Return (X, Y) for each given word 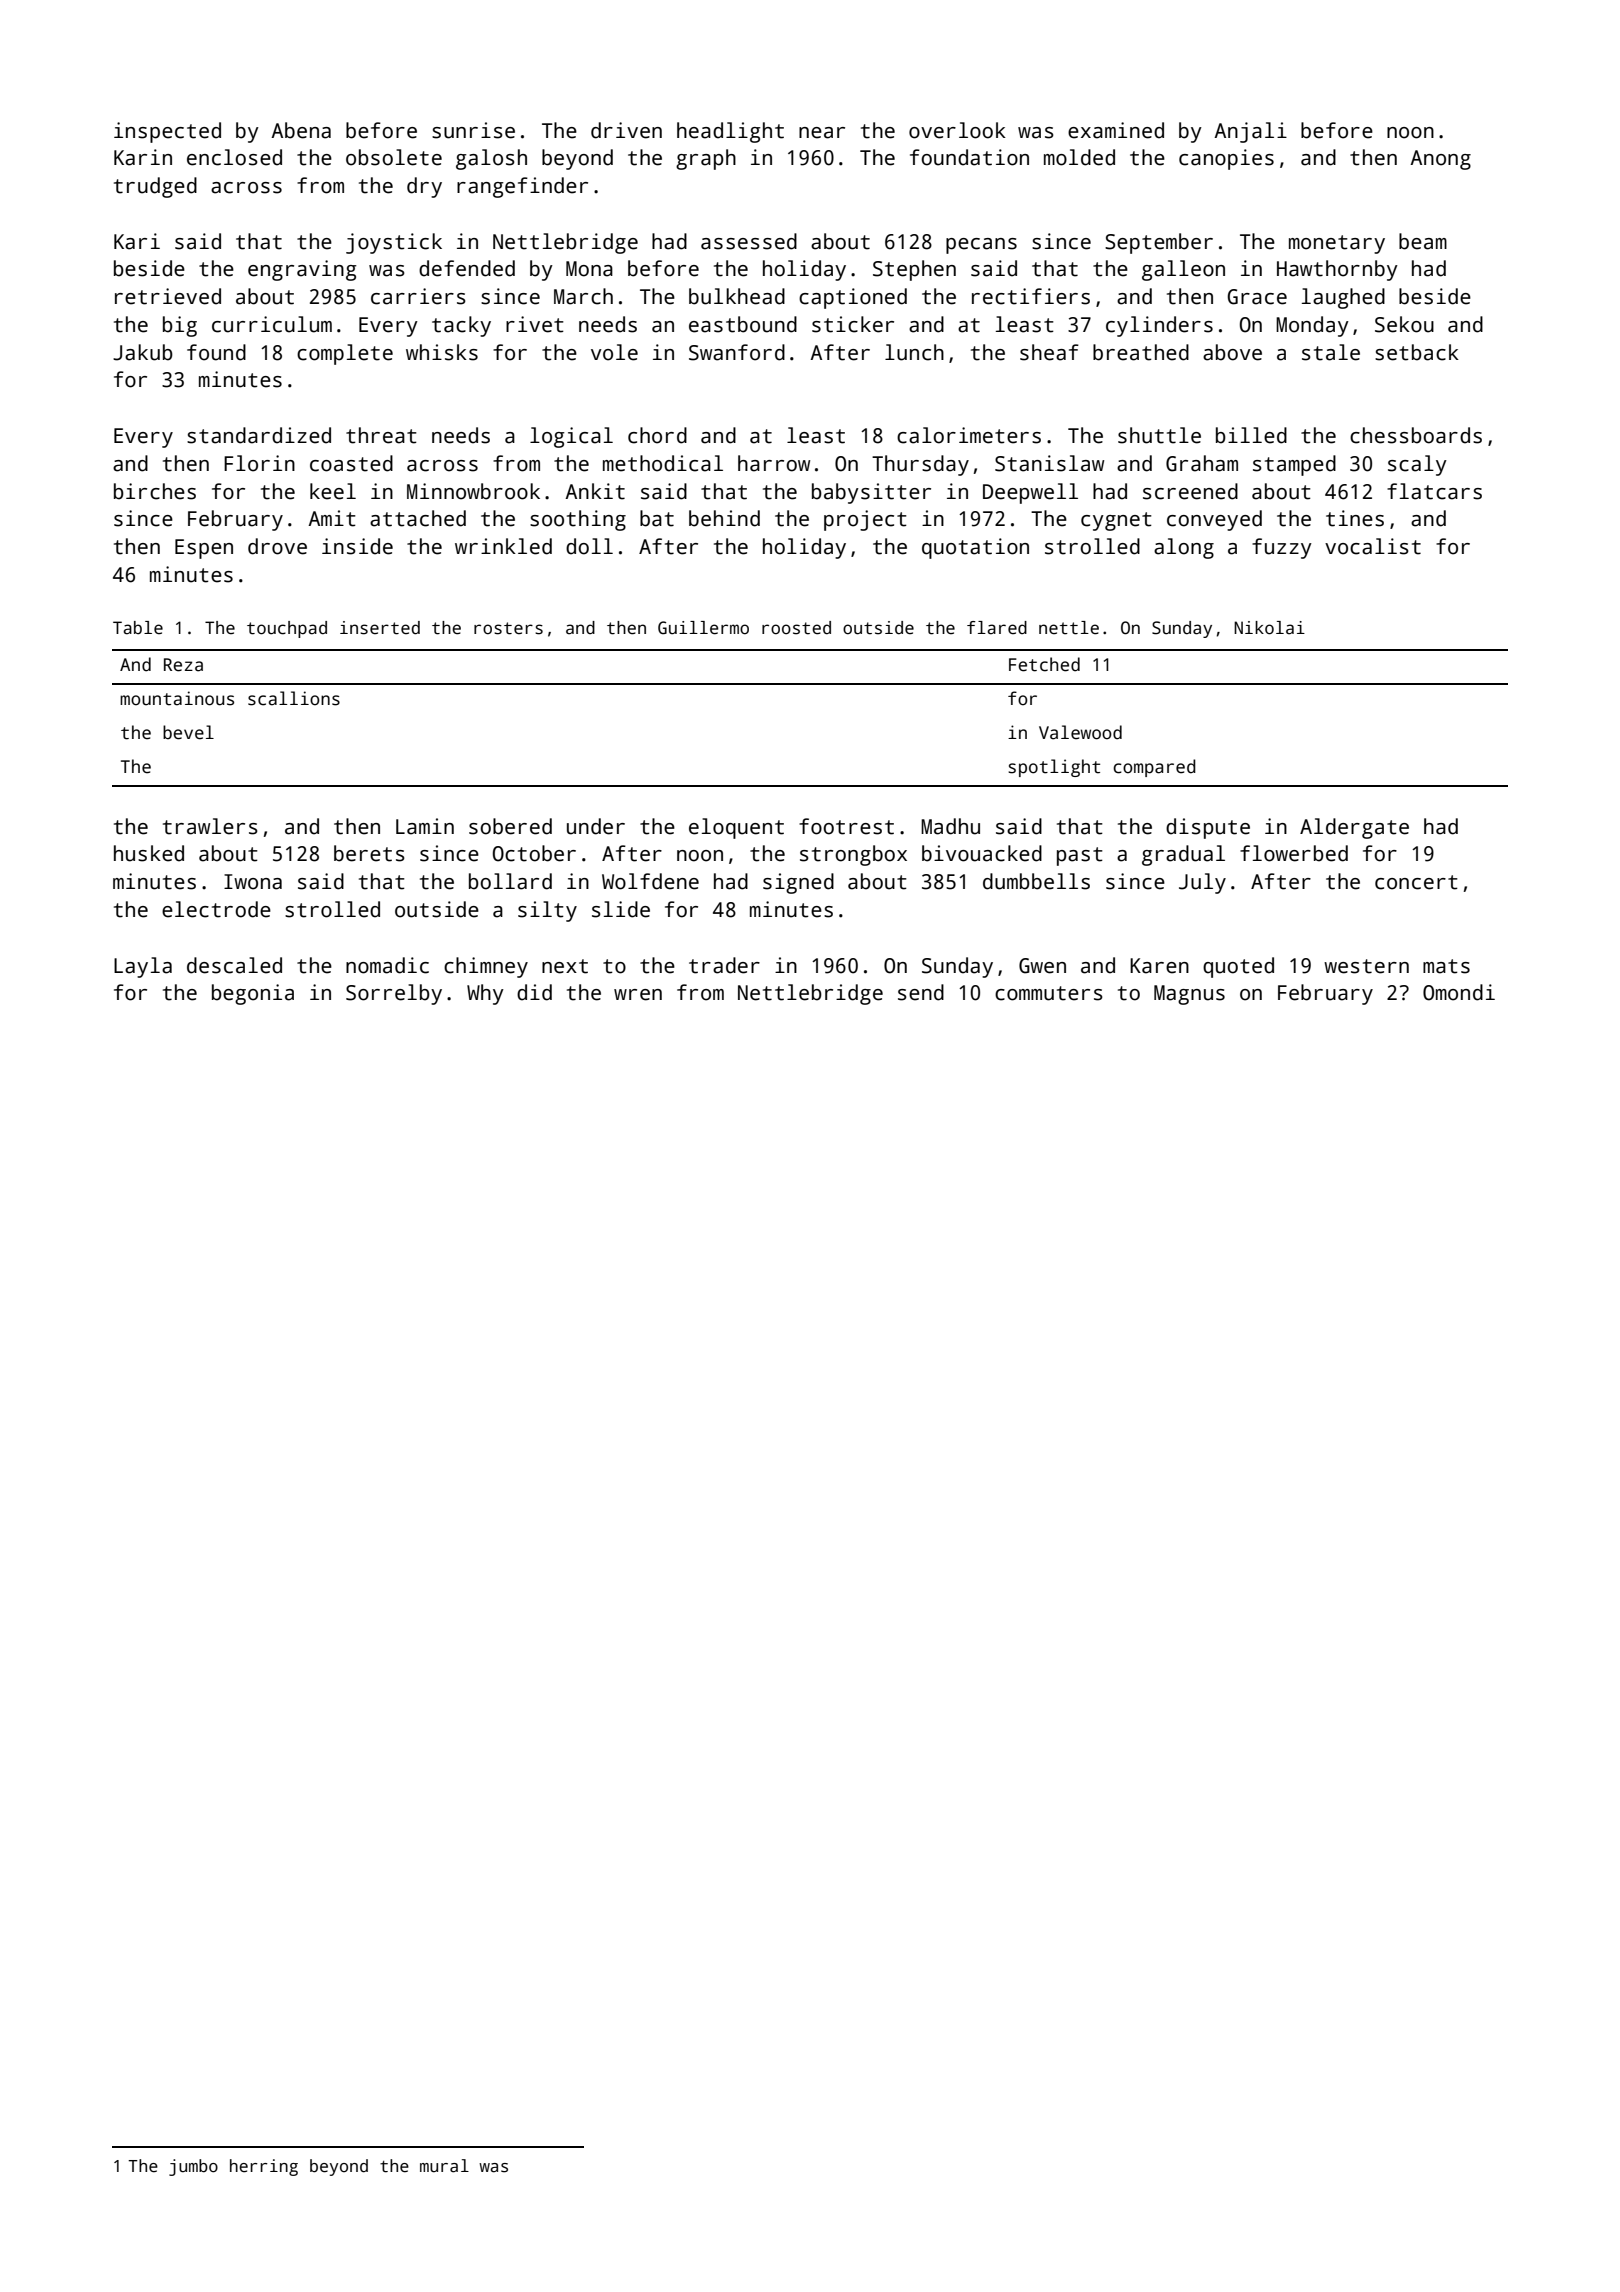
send (921, 992)
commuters (1049, 993)
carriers (418, 296)
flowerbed (1294, 853)
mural (444, 2166)
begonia (253, 994)
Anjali (1250, 132)
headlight (730, 132)
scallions (294, 698)
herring (264, 2167)
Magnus (1189, 995)
